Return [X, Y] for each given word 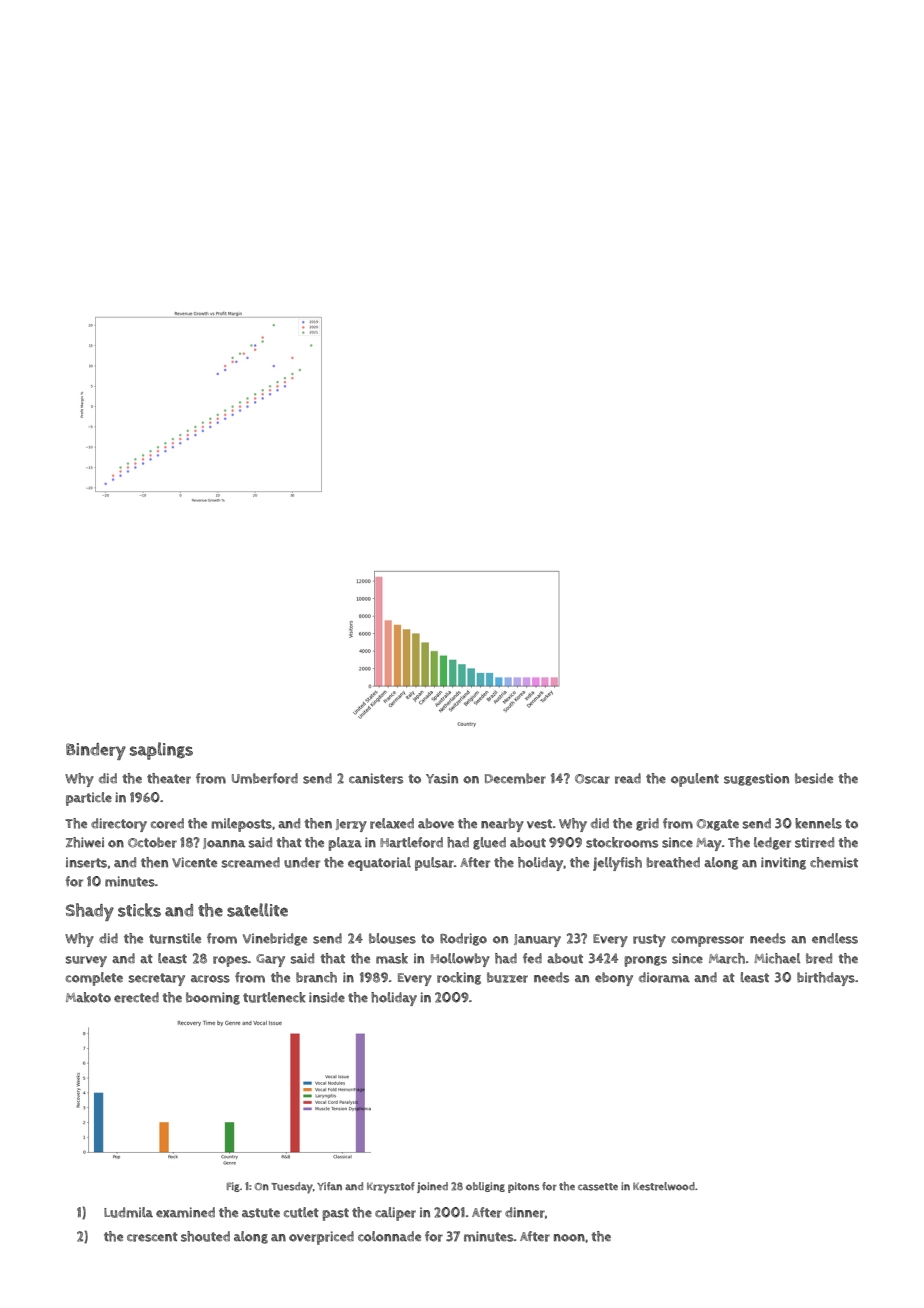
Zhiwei [85, 842]
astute [261, 1213]
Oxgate [718, 825]
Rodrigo [463, 939]
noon [569, 1238]
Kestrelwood [664, 1186]
